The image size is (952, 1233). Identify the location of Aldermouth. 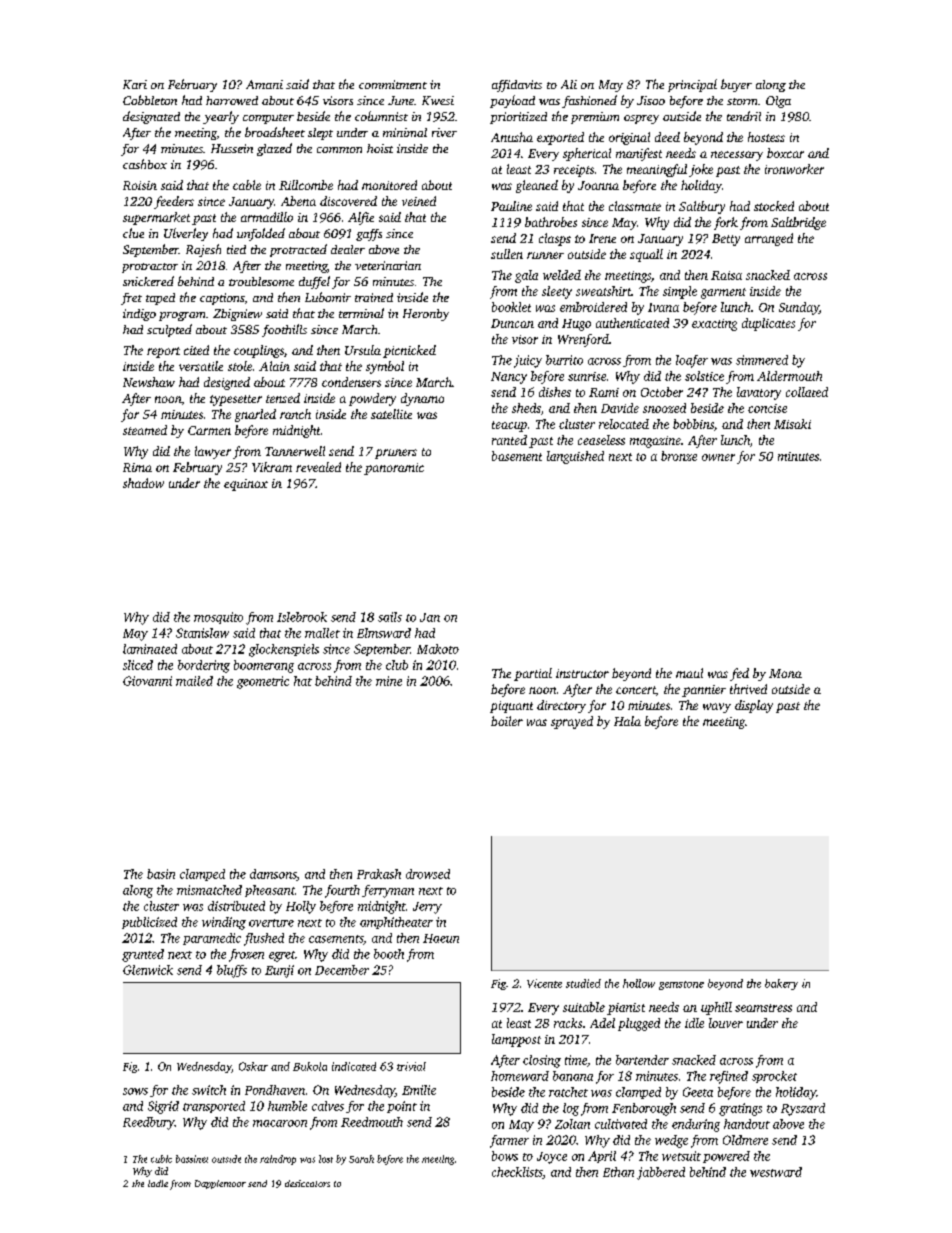
(789, 376).
